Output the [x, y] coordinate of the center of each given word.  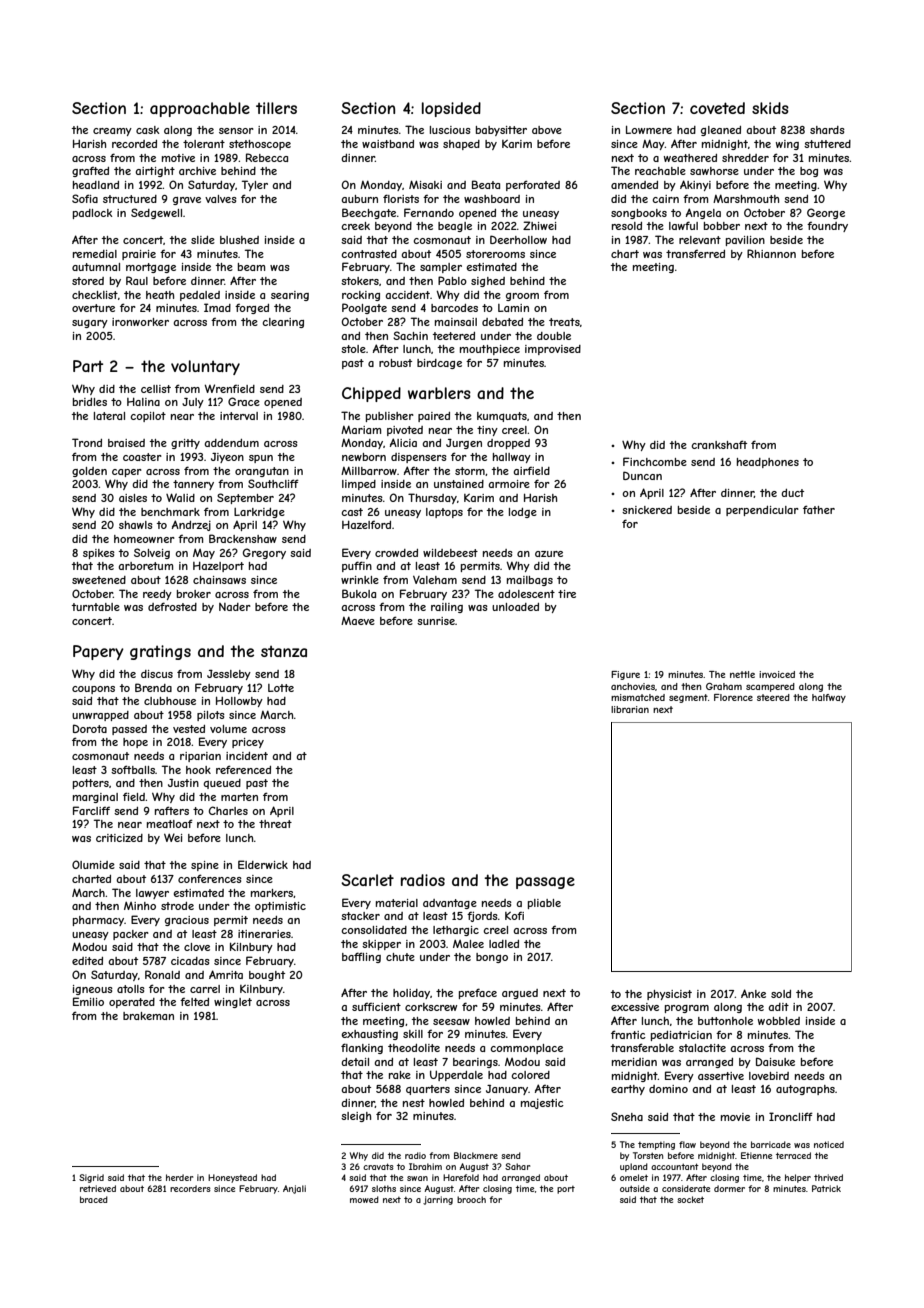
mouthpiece [490, 350]
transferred [695, 254]
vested [189, 729]
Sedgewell [156, 213]
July [193, 403]
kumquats [502, 417]
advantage [450, 904]
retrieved [98, 1188]
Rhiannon [771, 253]
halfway [829, 698]
